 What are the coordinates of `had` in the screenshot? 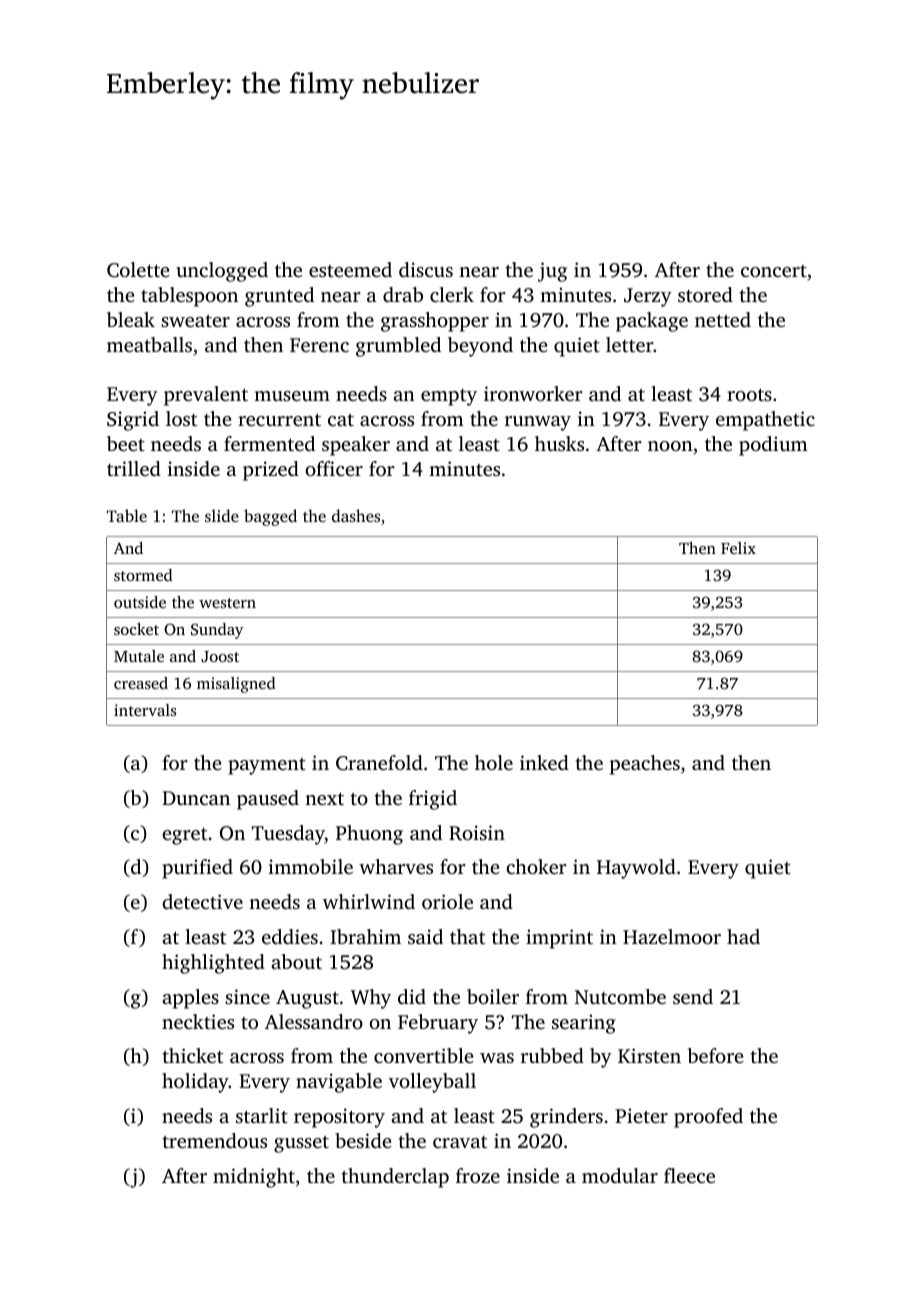 It's located at (743, 936).
